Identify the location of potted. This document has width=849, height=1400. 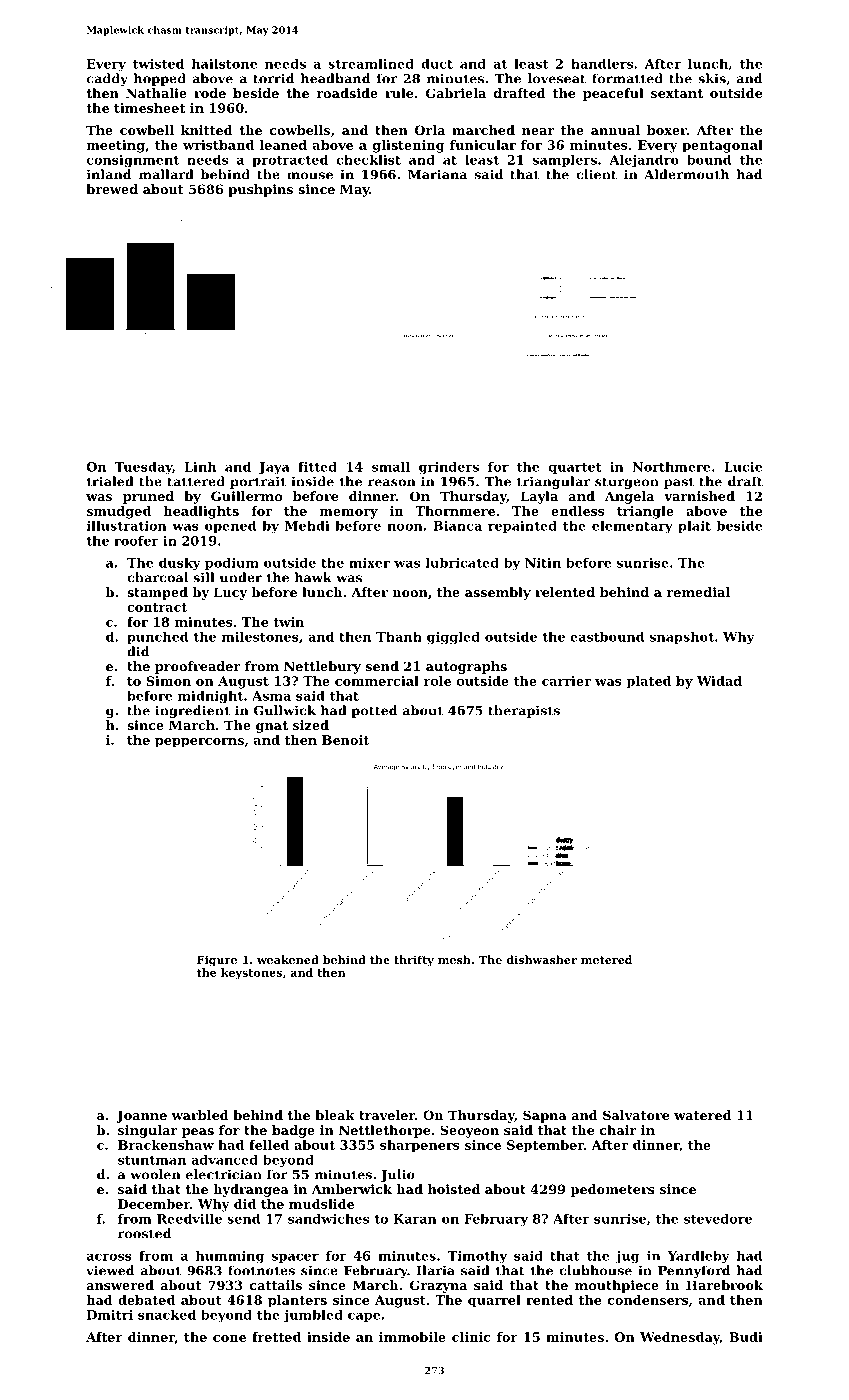
(374, 711).
